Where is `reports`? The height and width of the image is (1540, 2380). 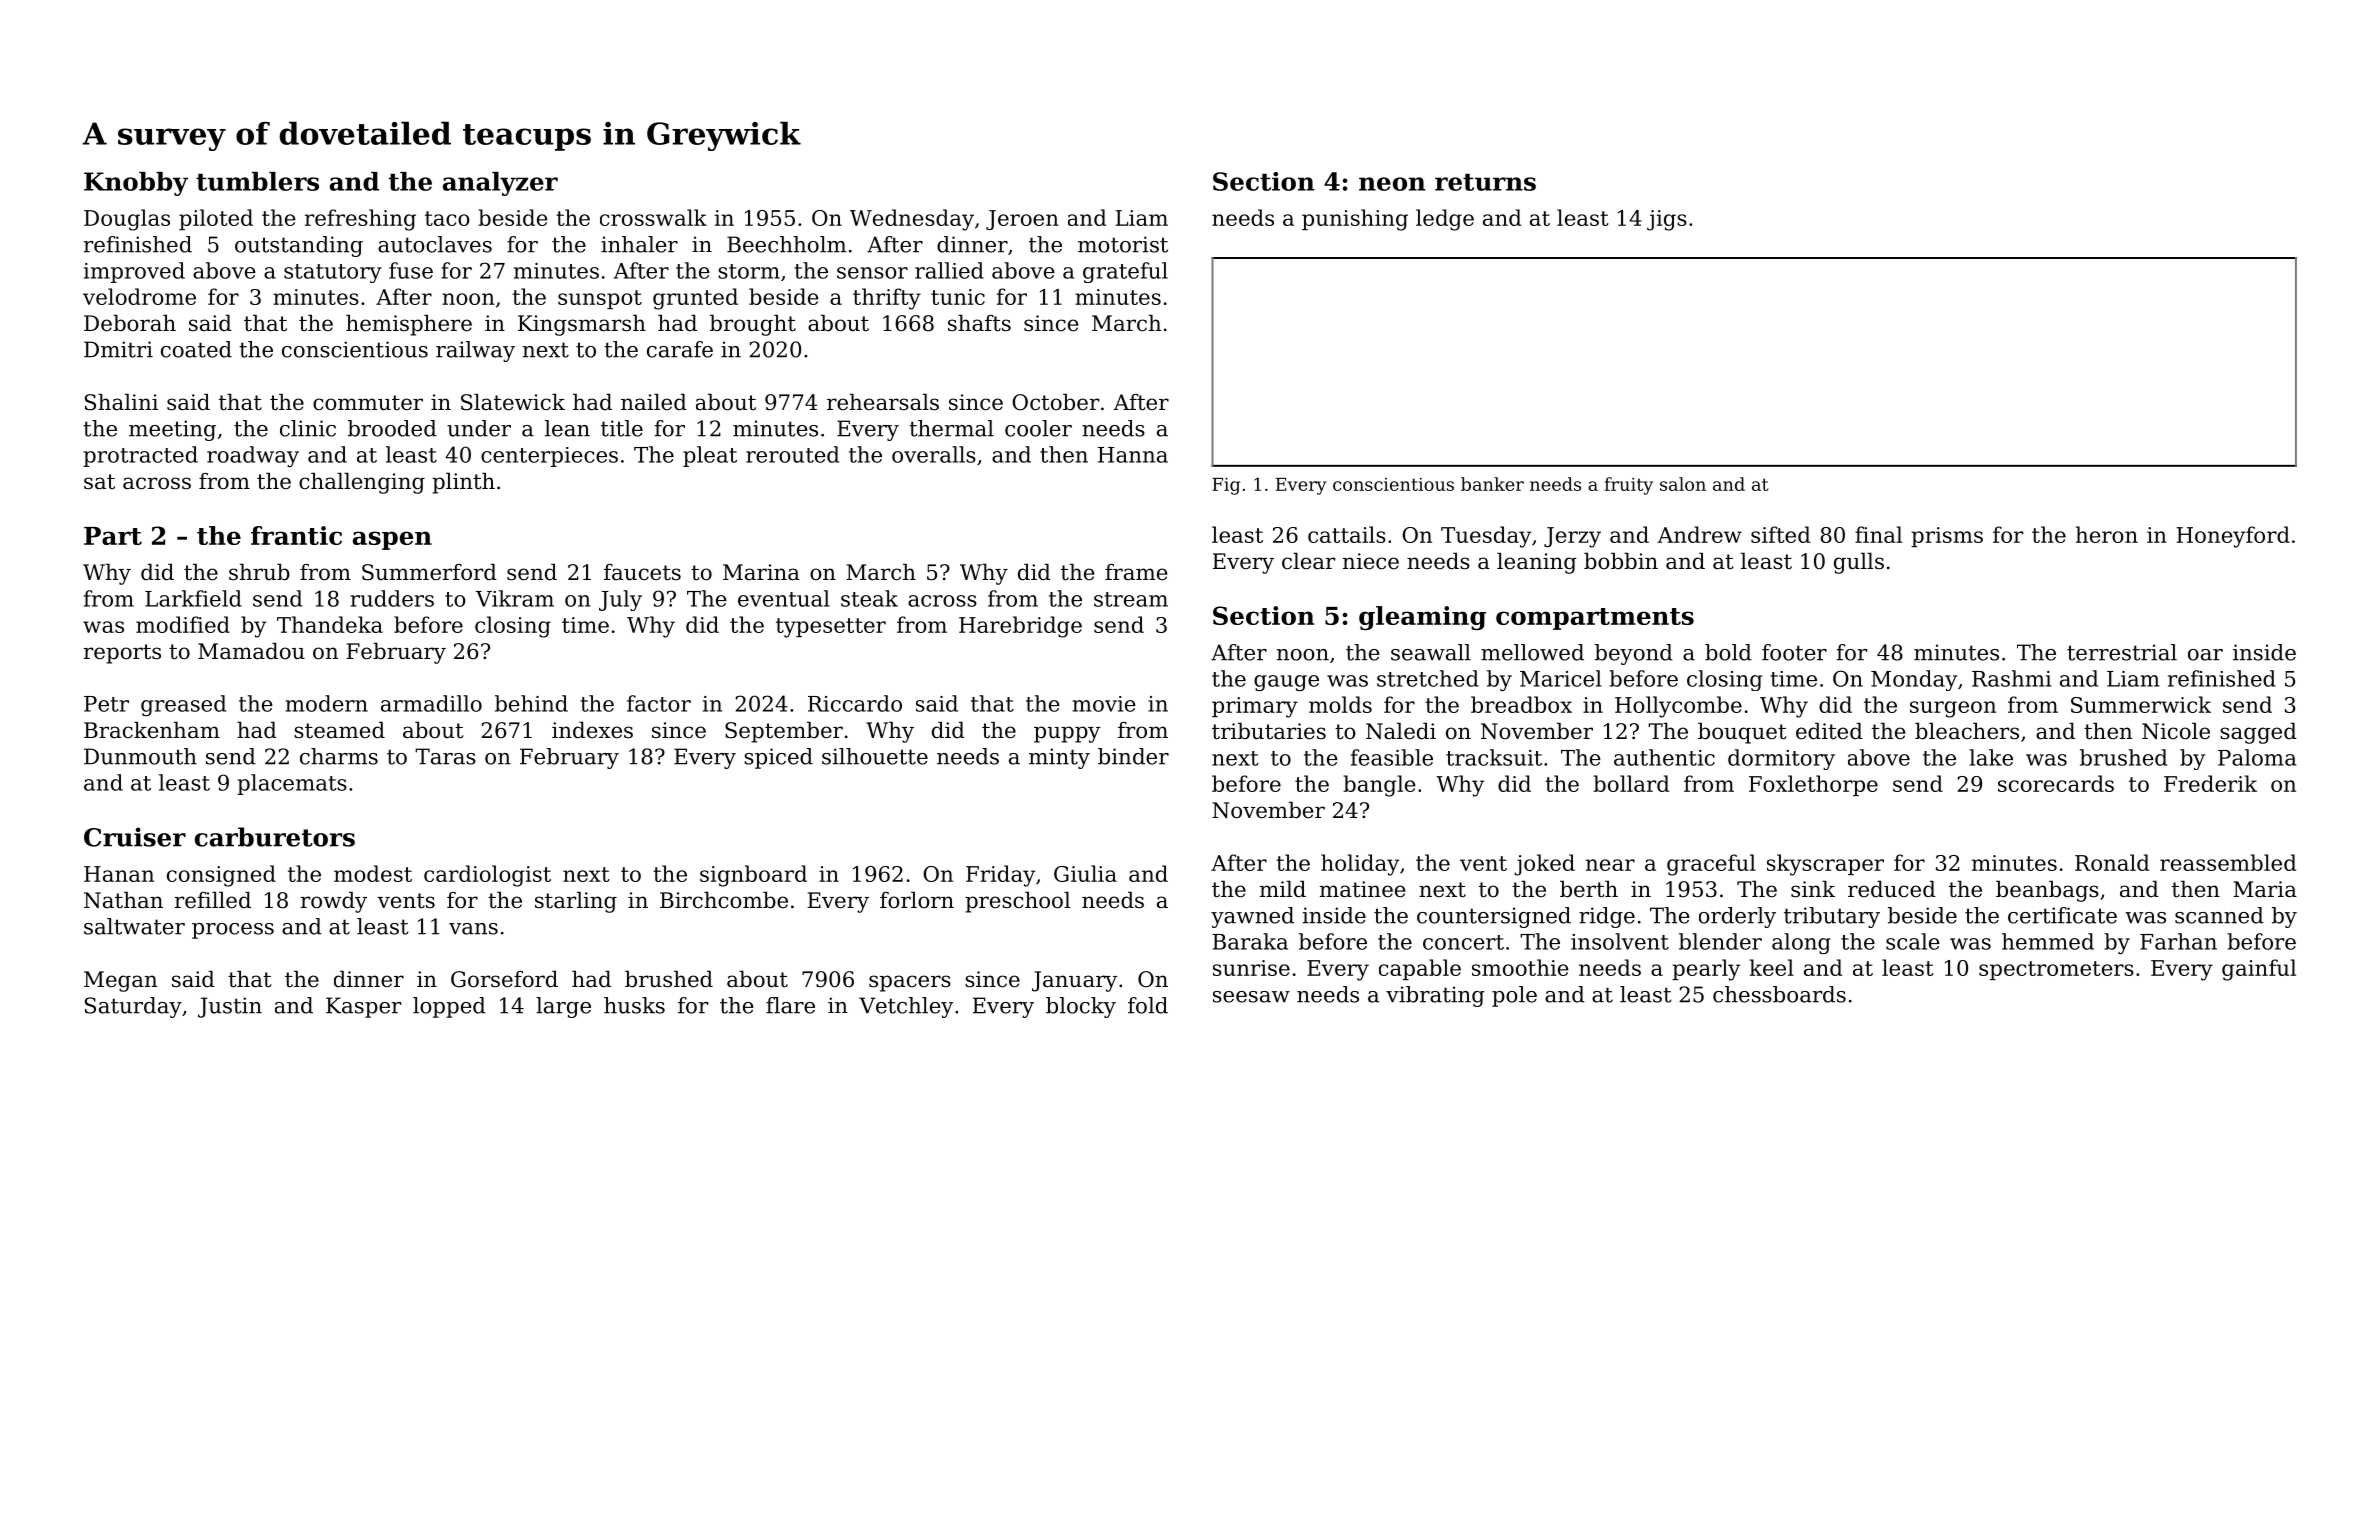 reports is located at coordinates (122, 654).
